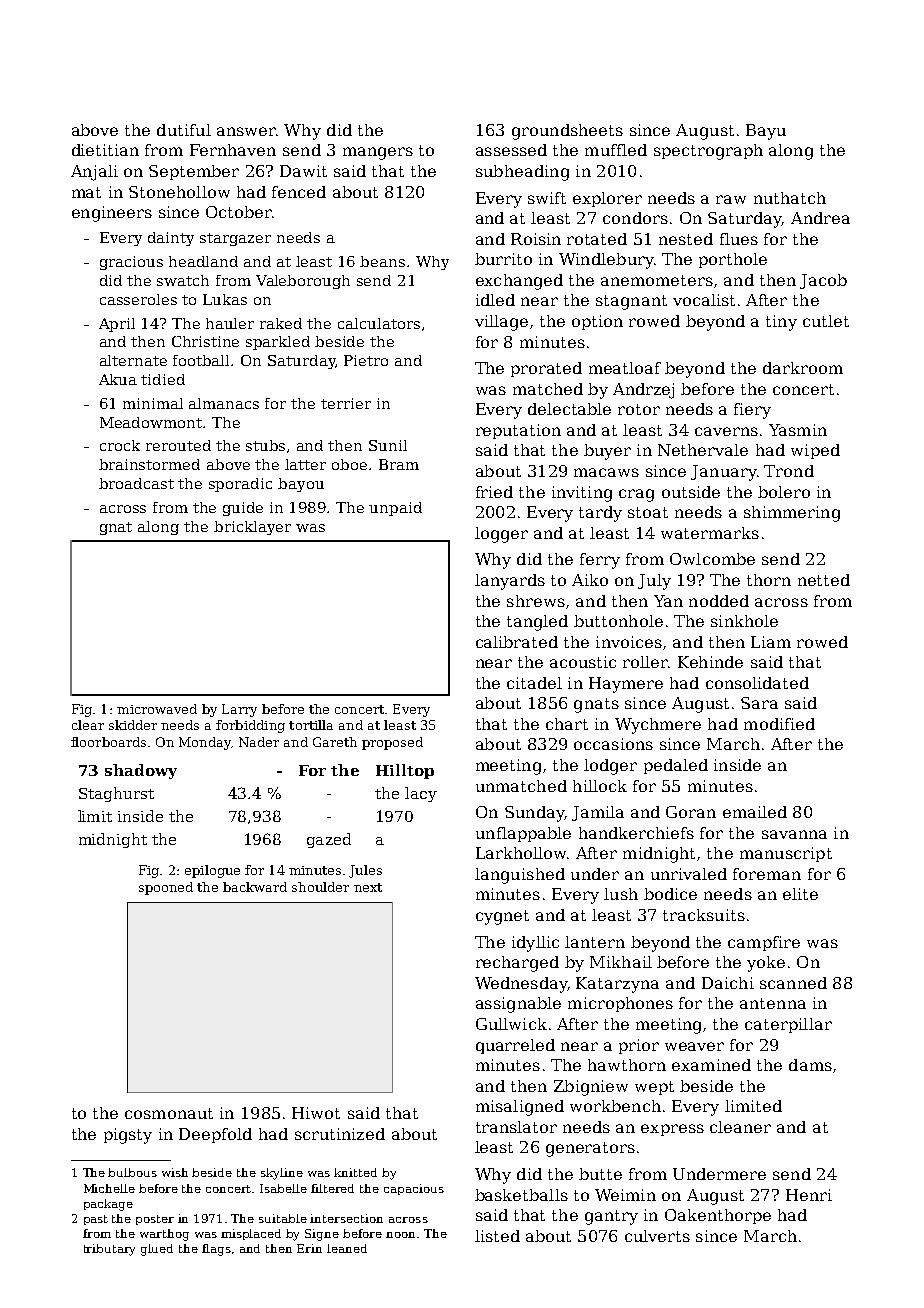 The width and height of the page is (924, 1308). What do you see at coordinates (216, 1250) in the page?
I see `flags` at bounding box center [216, 1250].
